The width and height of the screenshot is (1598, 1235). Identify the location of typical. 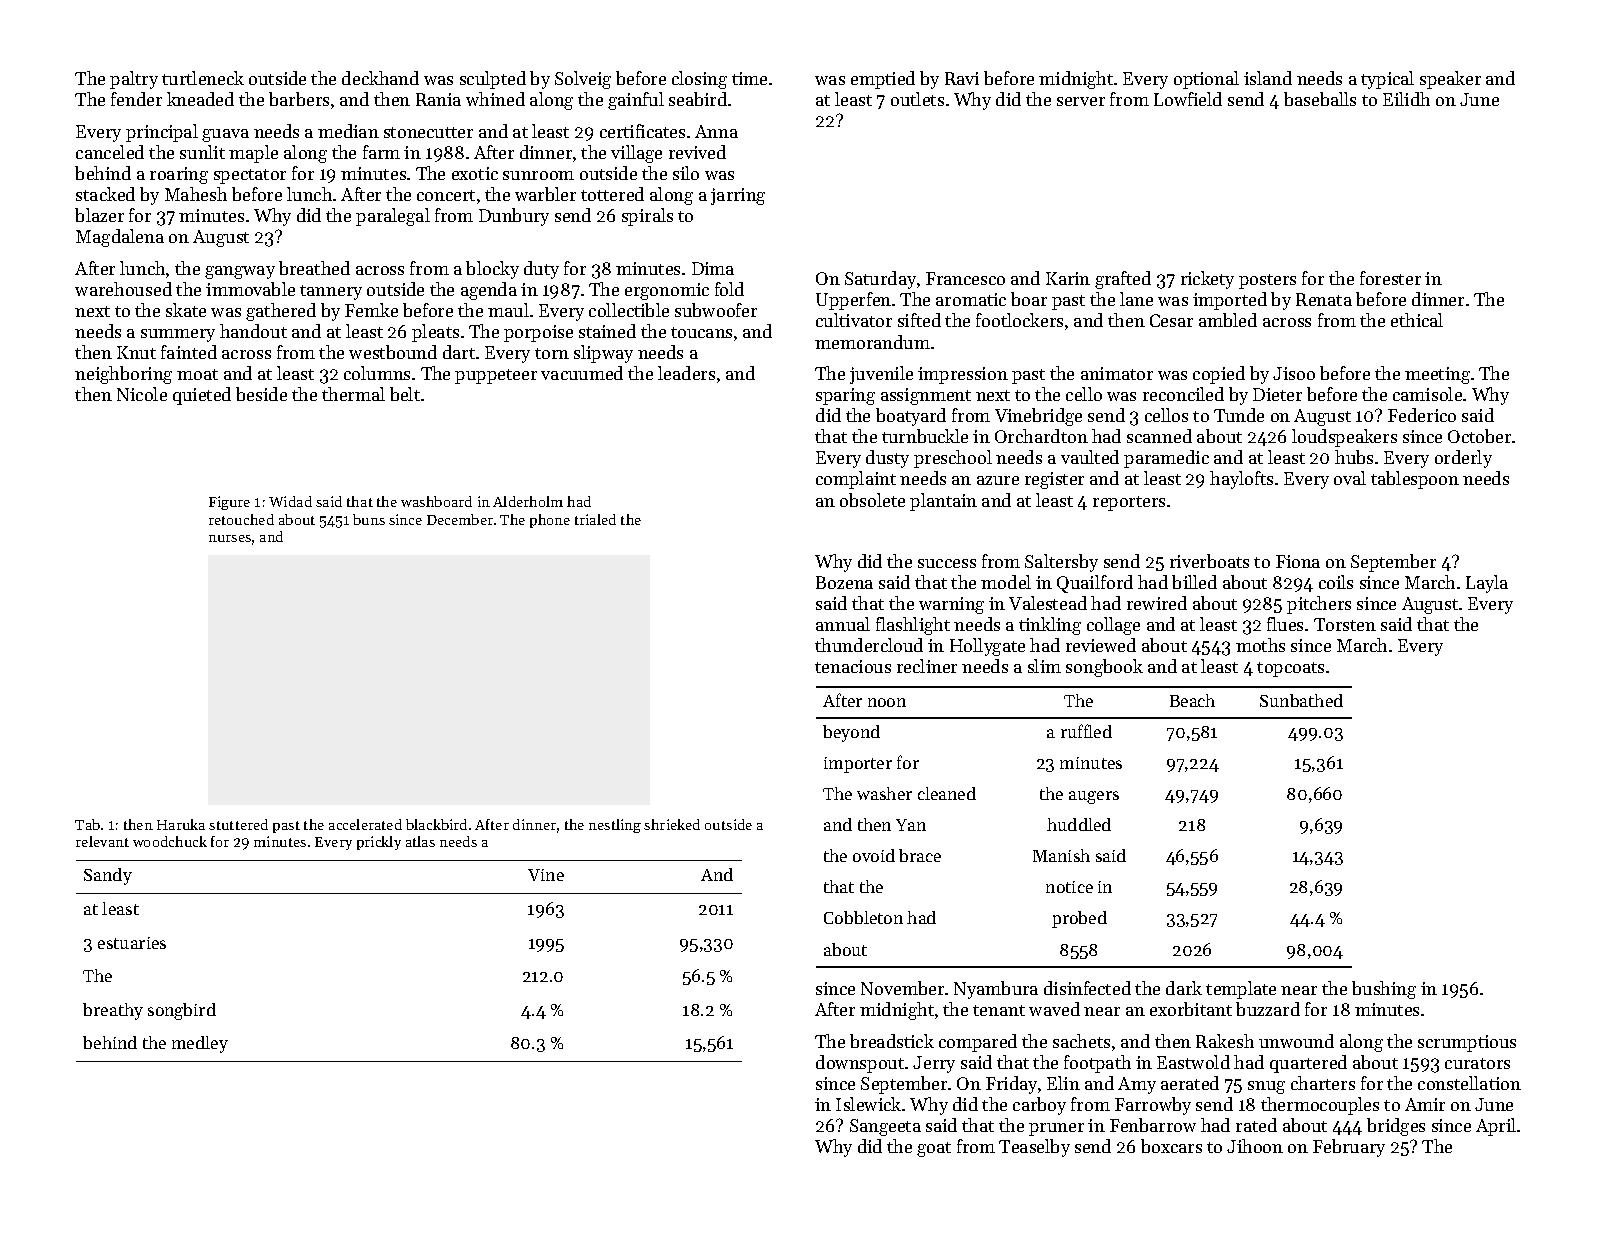
(1387, 80).
